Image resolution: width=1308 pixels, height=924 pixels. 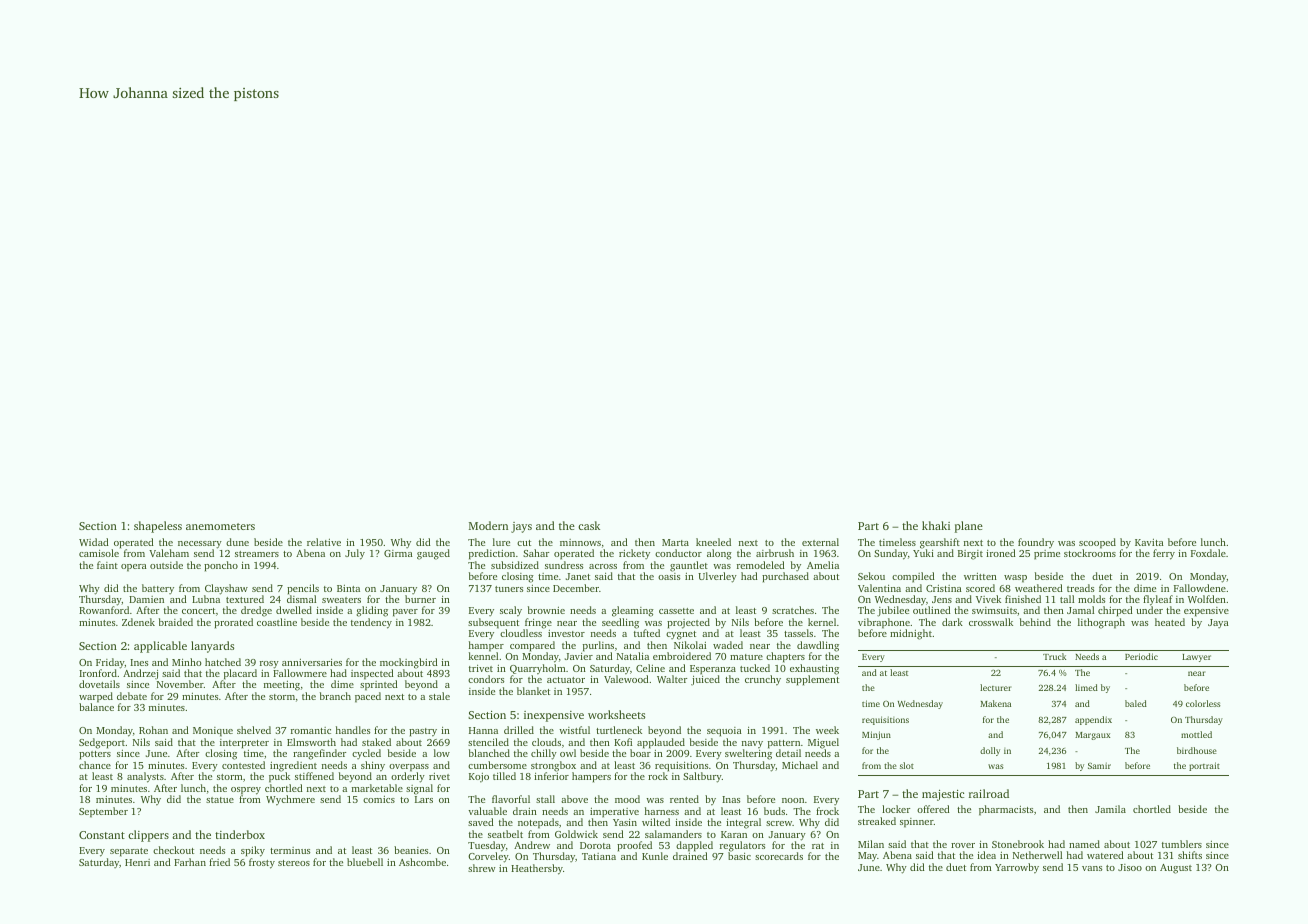 What do you see at coordinates (1086, 687) in the screenshot?
I see `limed` at bounding box center [1086, 687].
